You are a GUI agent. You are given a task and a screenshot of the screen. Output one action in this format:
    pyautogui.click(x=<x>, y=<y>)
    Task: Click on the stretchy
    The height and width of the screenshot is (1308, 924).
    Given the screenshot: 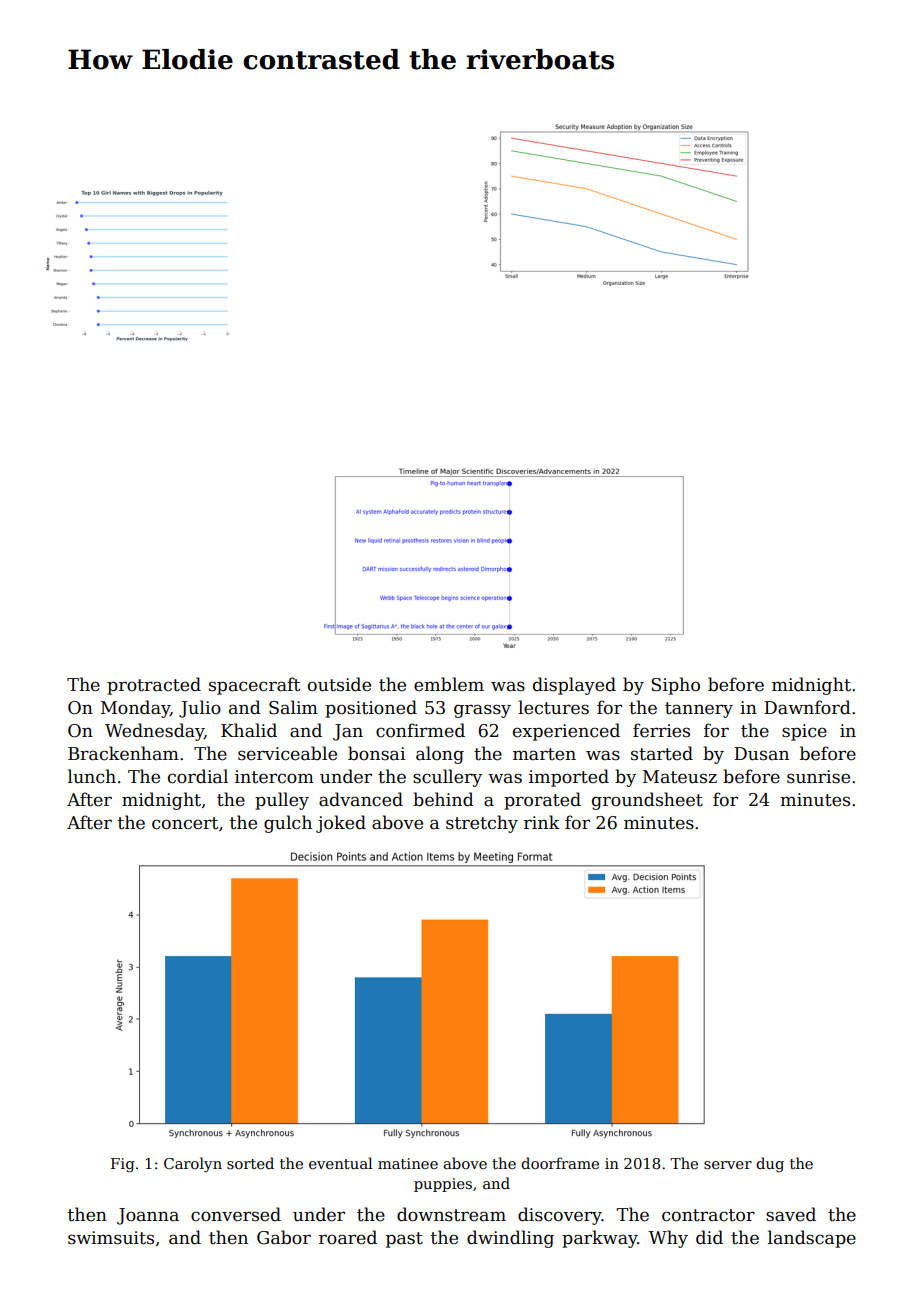 What is the action you would take?
    pyautogui.click(x=482, y=824)
